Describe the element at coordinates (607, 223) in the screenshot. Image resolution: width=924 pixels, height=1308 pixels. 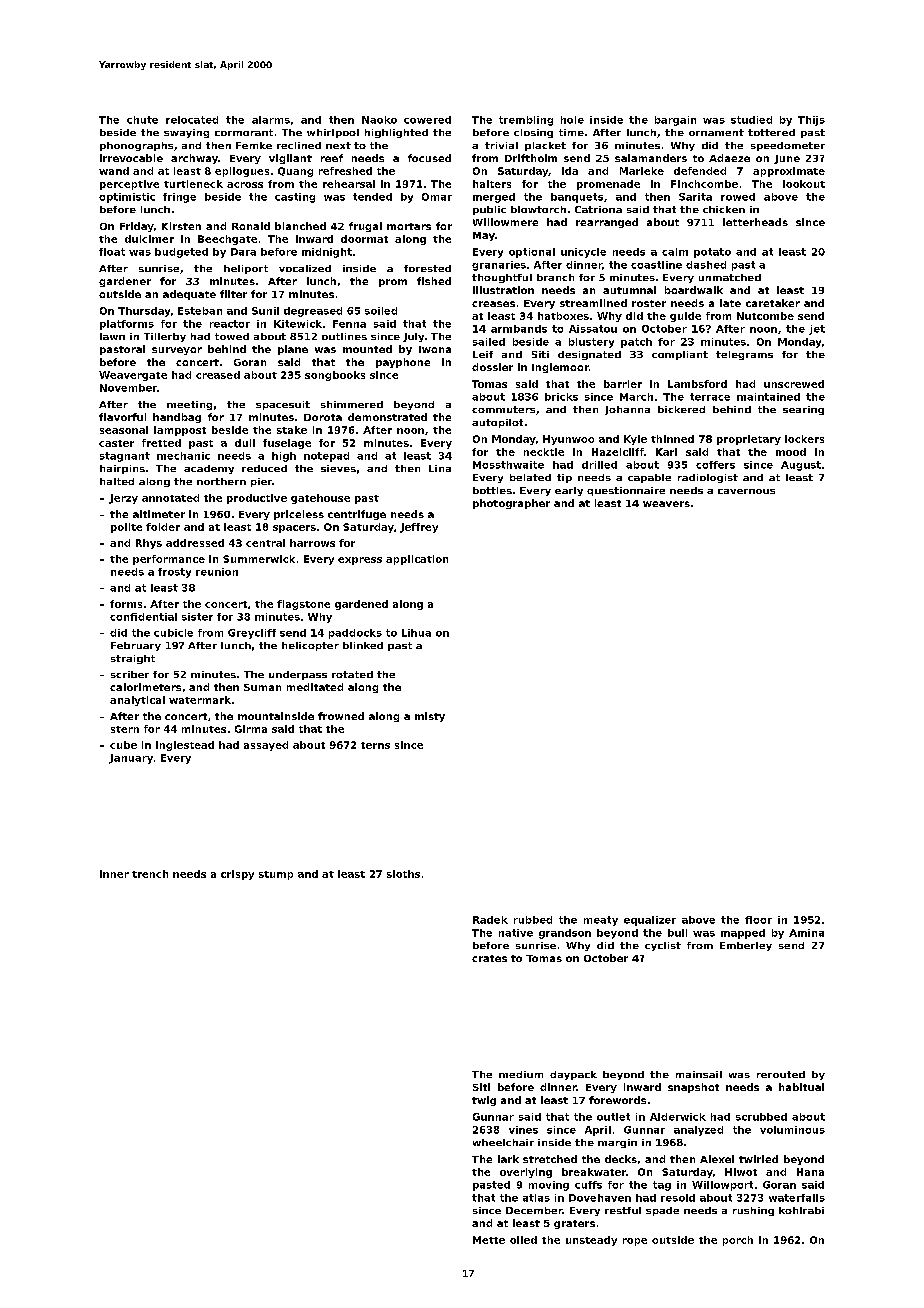
I see `rearranged` at that location.
